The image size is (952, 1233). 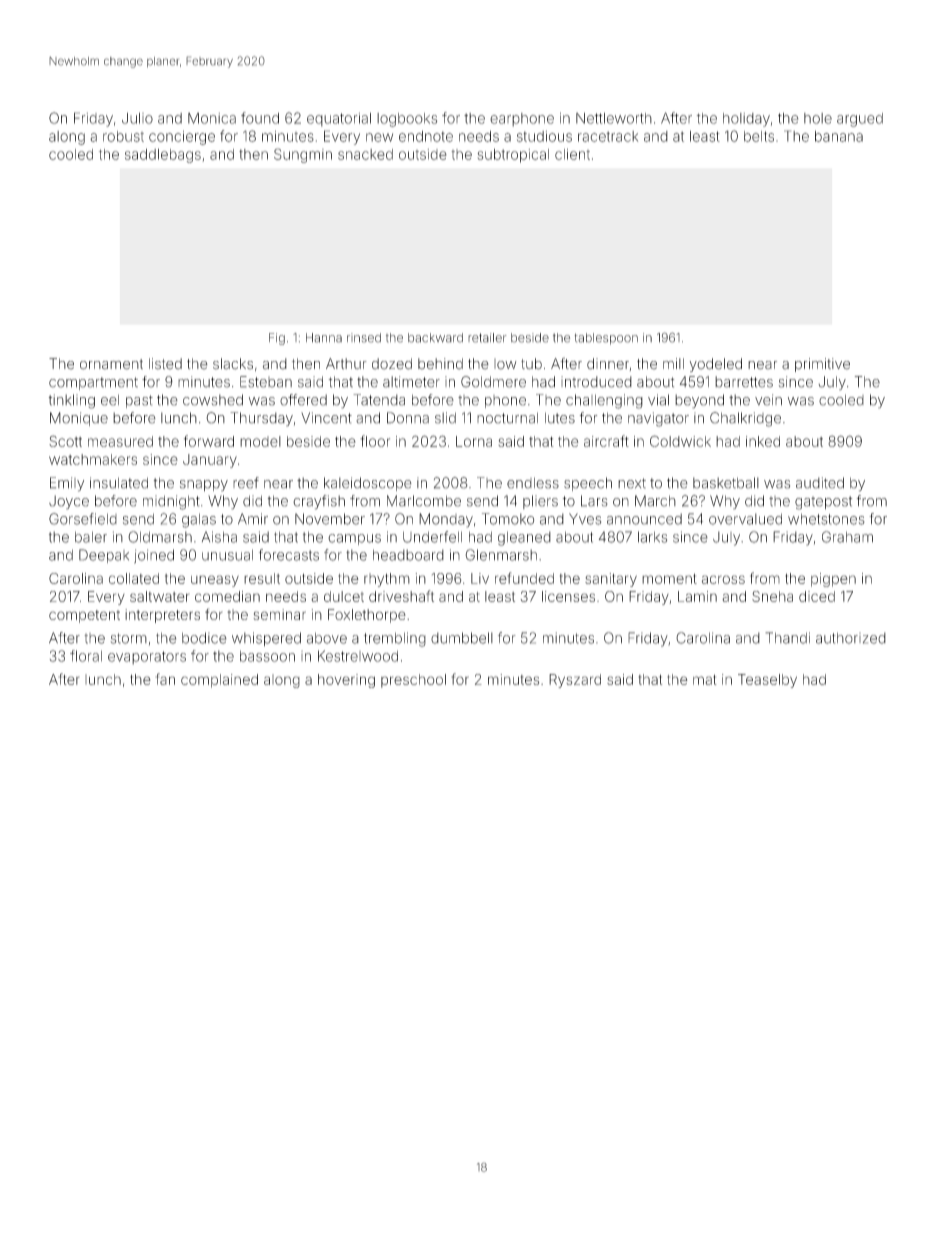 I want to click on collated, so click(x=134, y=578).
